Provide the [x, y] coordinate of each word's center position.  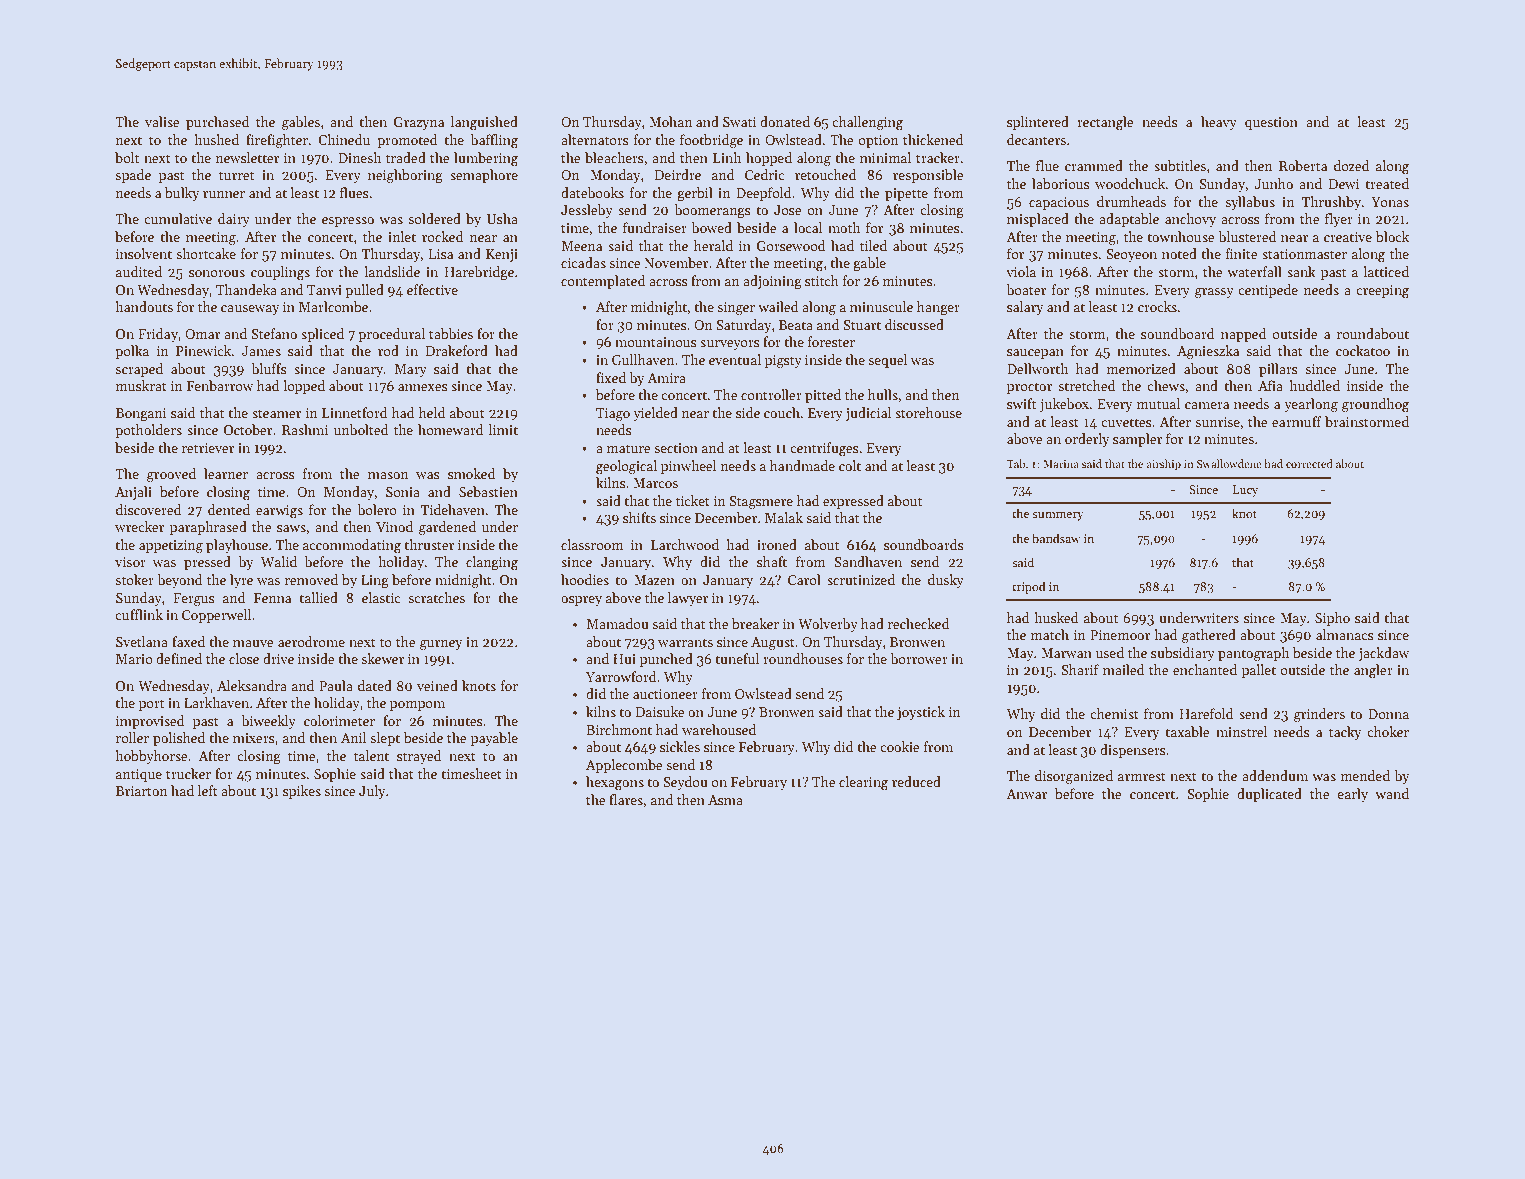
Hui [624, 659]
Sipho [1332, 619]
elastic [381, 597]
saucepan [1035, 354]
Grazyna [419, 123]
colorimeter [339, 720]
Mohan [670, 121]
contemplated [603, 282]
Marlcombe [333, 306]
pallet [1259, 671]
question [1271, 123]
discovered [149, 509]
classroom [592, 544]
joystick [921, 713]
